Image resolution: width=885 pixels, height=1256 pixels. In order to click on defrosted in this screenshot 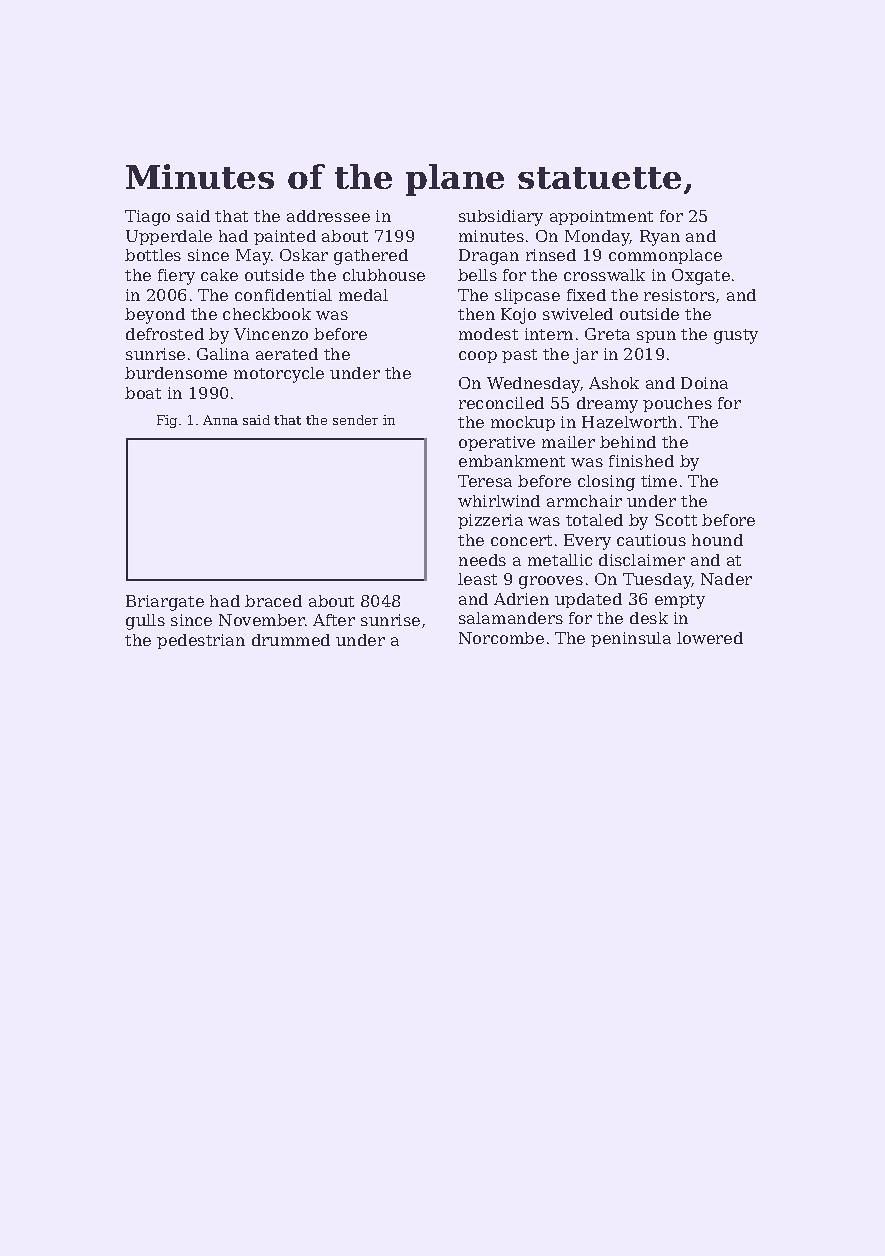, I will do `click(165, 334)`.
